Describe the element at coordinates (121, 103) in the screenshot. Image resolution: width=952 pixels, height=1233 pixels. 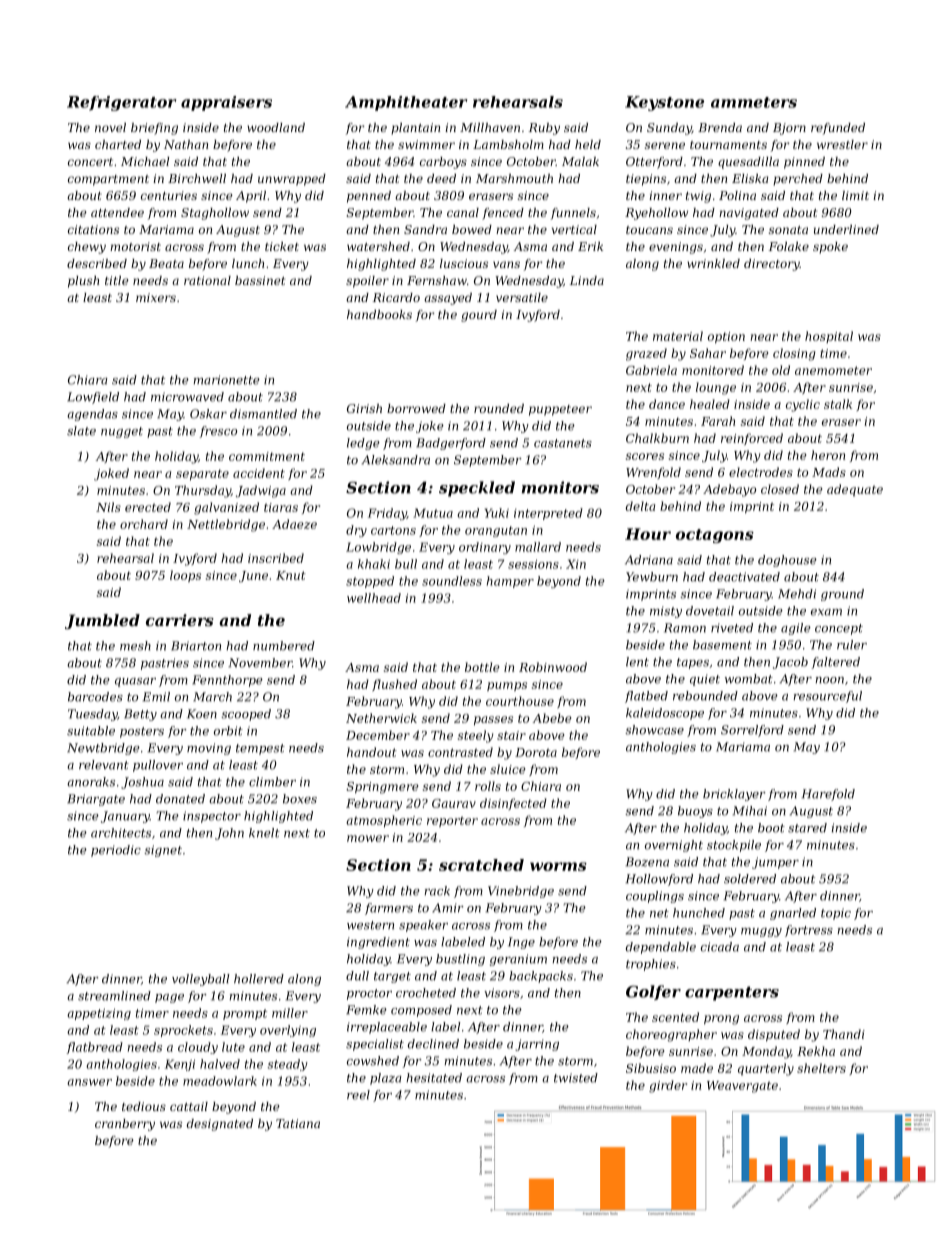
I see `Refrigerator` at that location.
